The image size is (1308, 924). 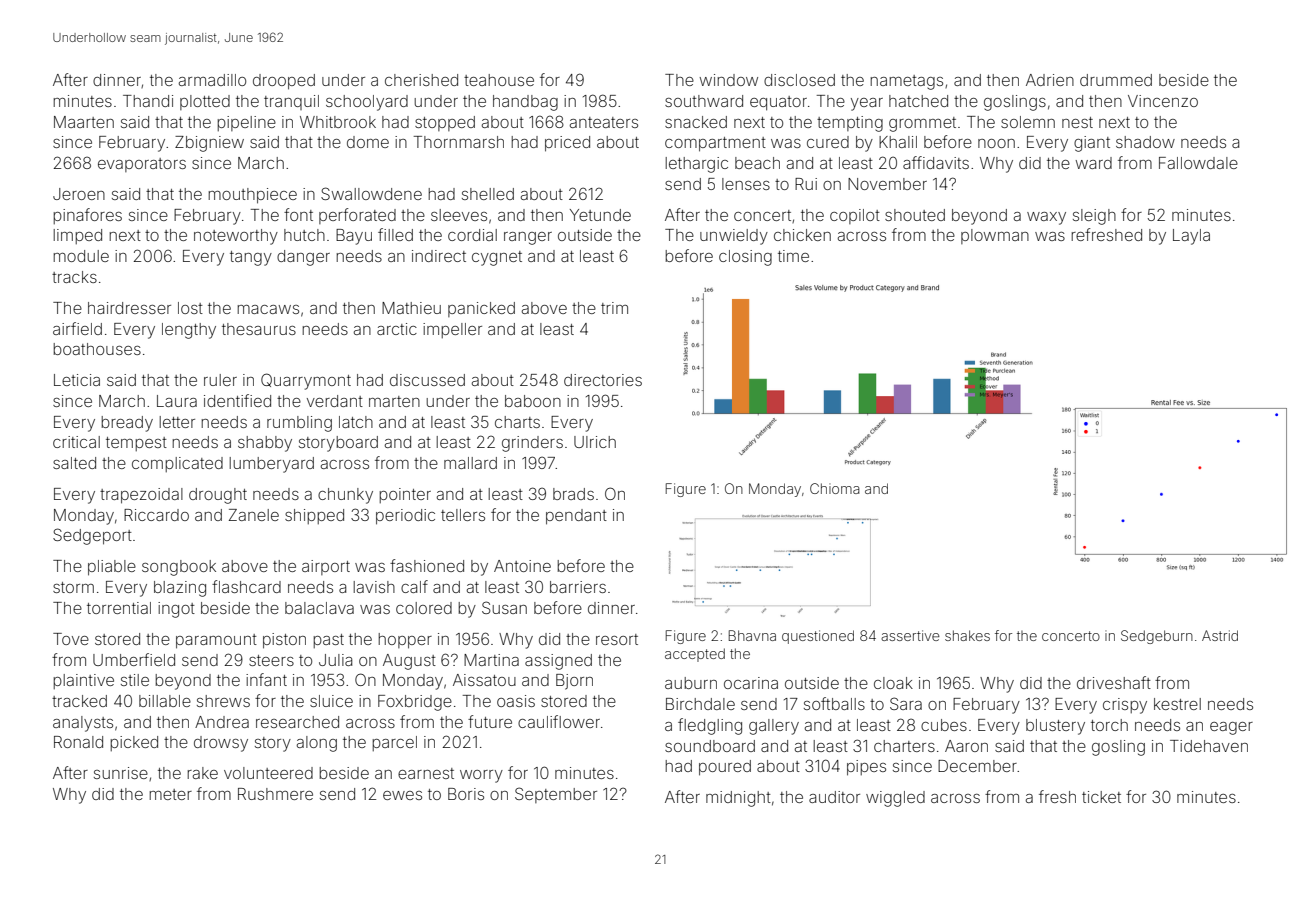 What do you see at coordinates (1198, 163) in the page?
I see `Fallowdale` at bounding box center [1198, 163].
